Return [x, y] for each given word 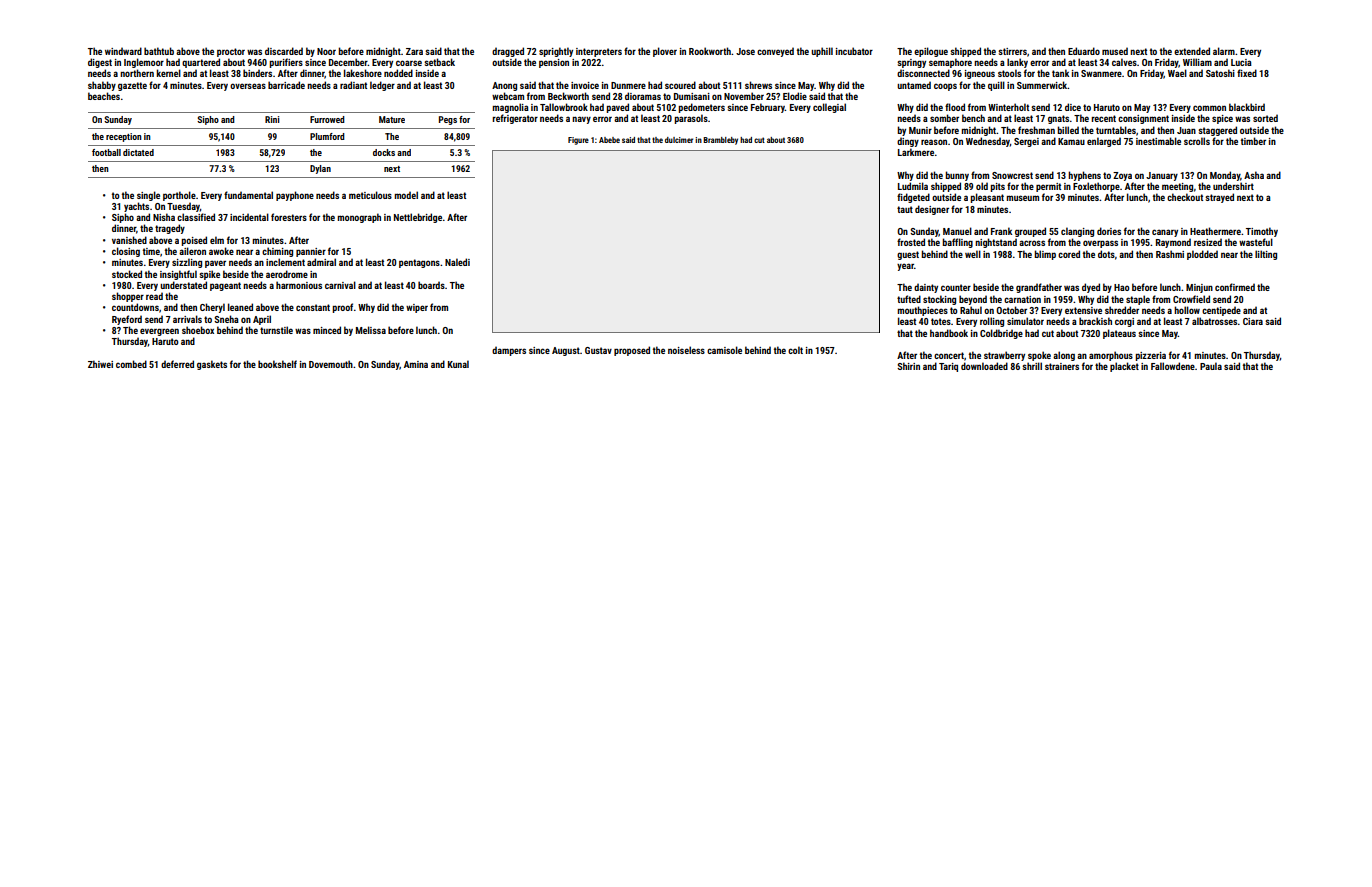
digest [100, 63]
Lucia [1241, 62]
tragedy [170, 229]
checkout [1185, 197]
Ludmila [913, 186]
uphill [822, 52]
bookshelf [277, 364]
